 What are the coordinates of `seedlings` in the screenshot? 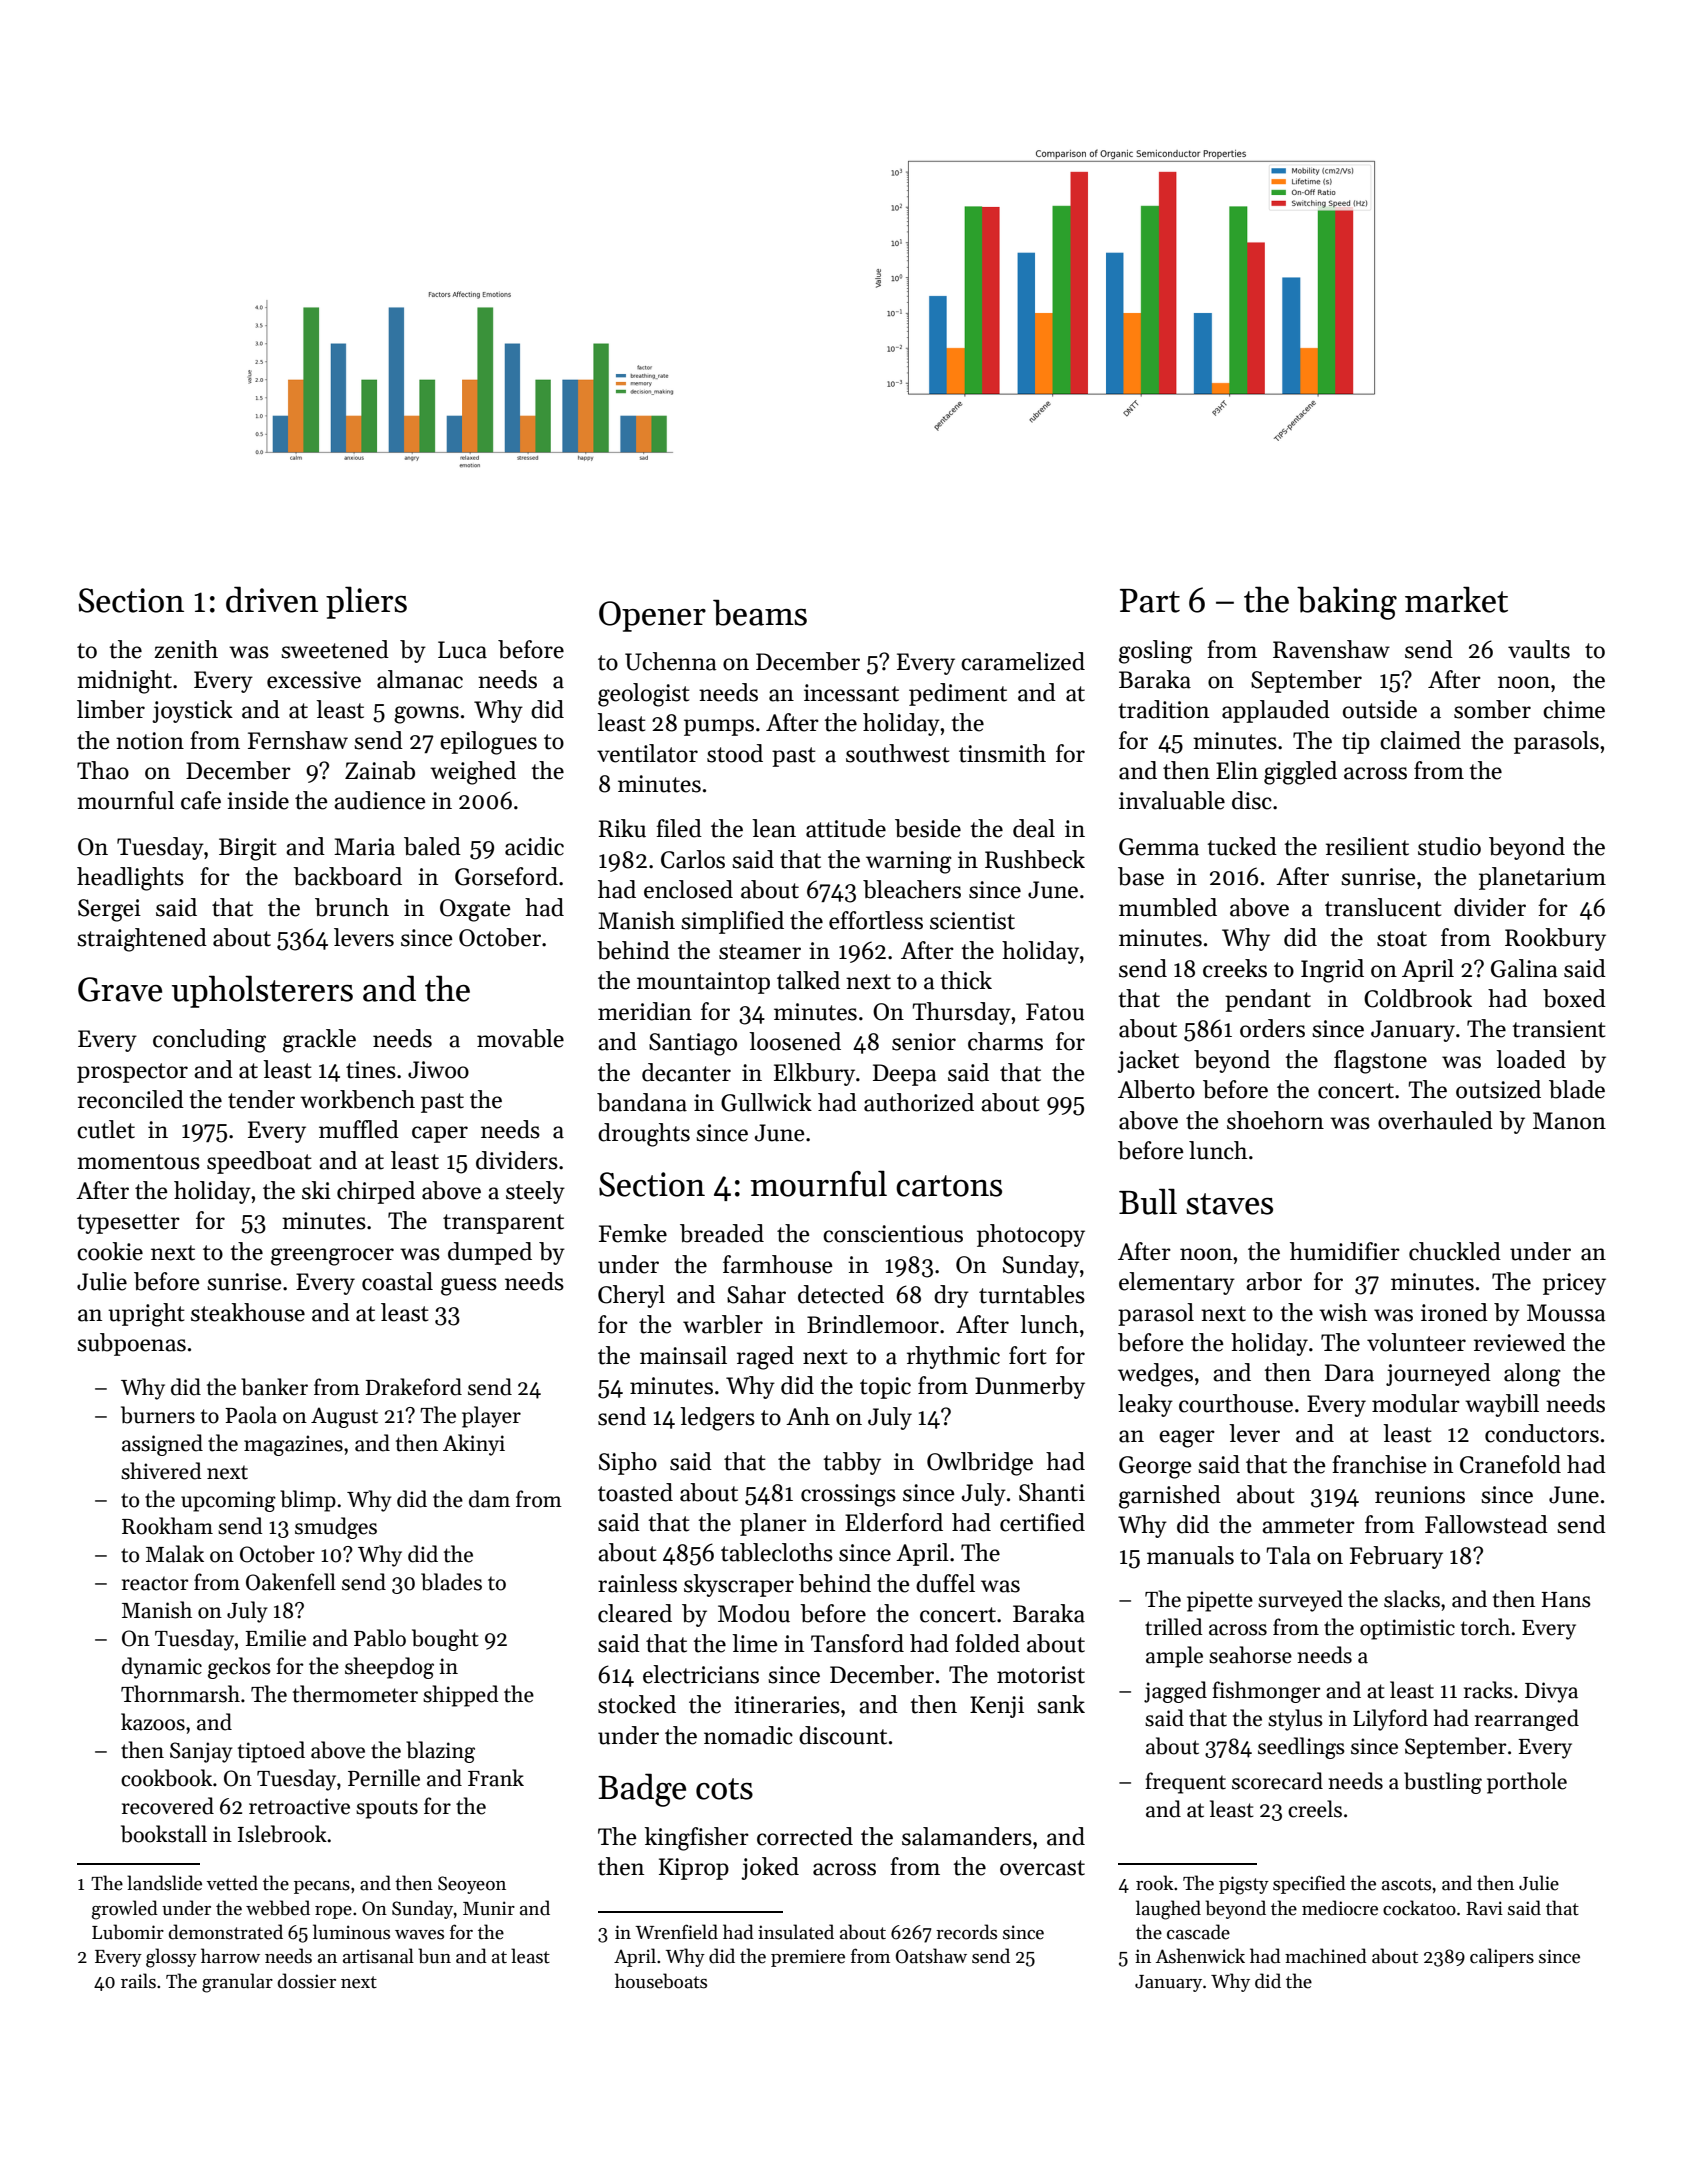 It's located at (1301, 1748).
